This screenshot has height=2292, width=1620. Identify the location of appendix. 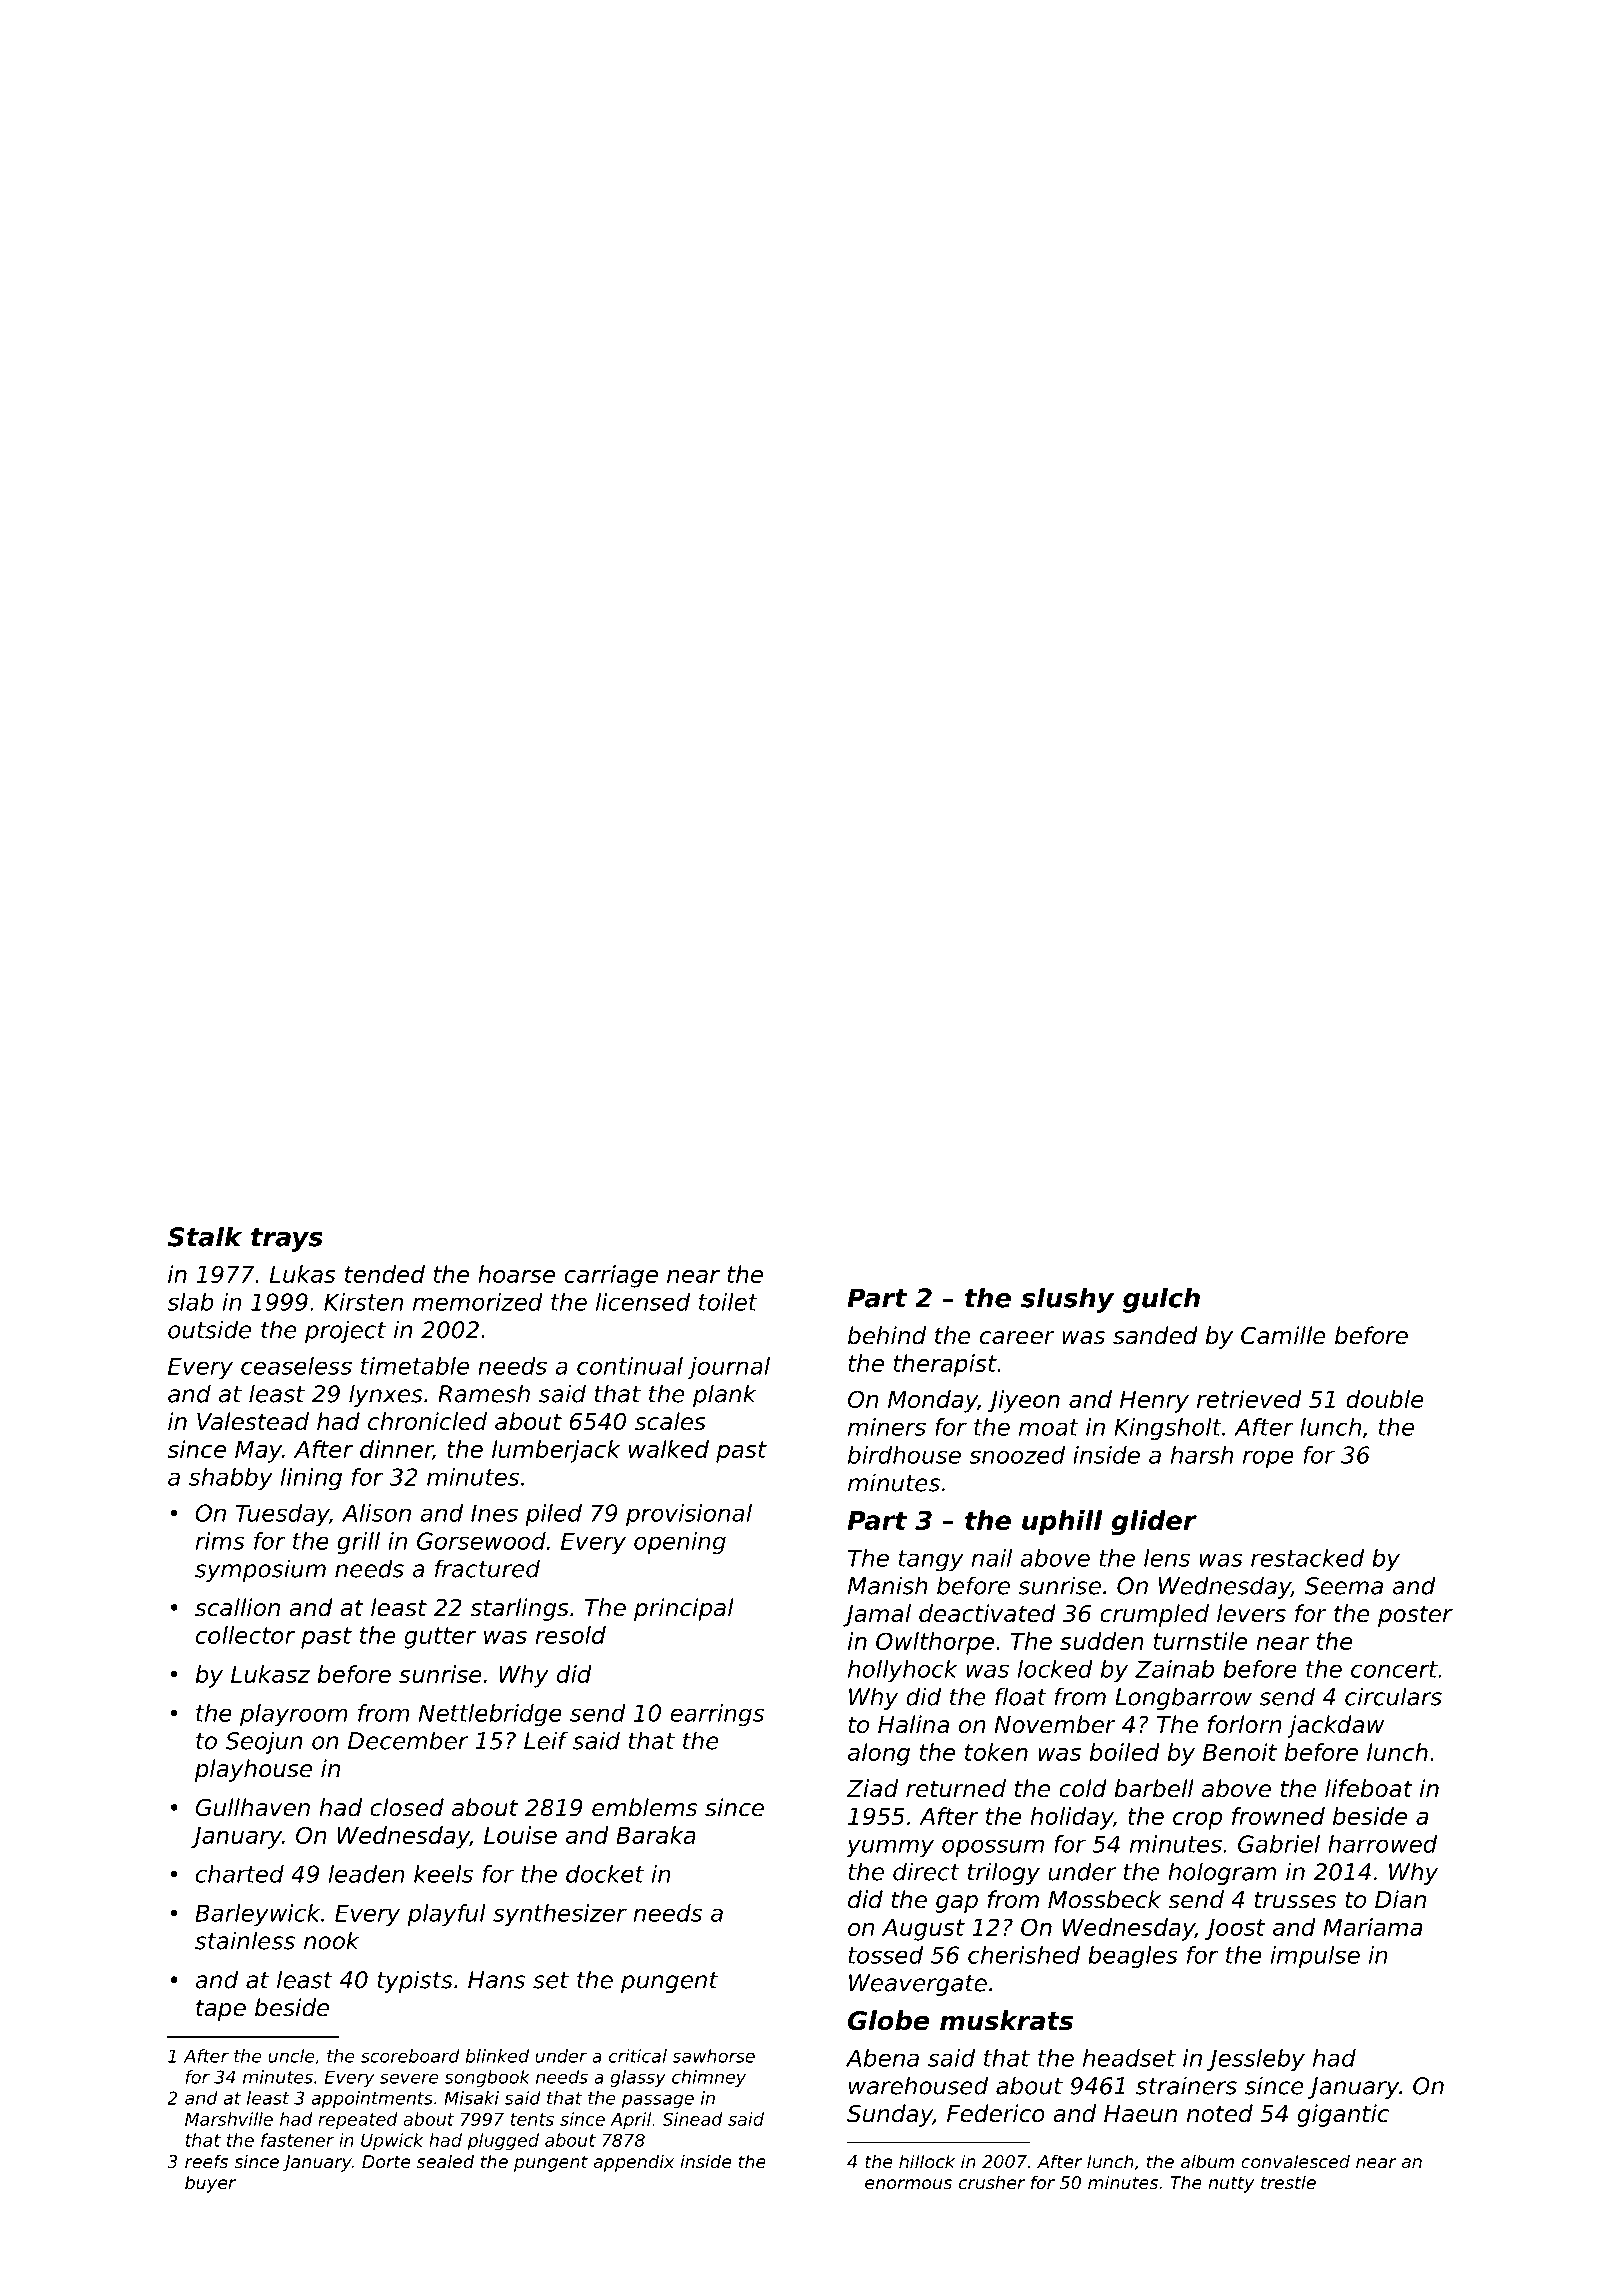
(634, 2163).
